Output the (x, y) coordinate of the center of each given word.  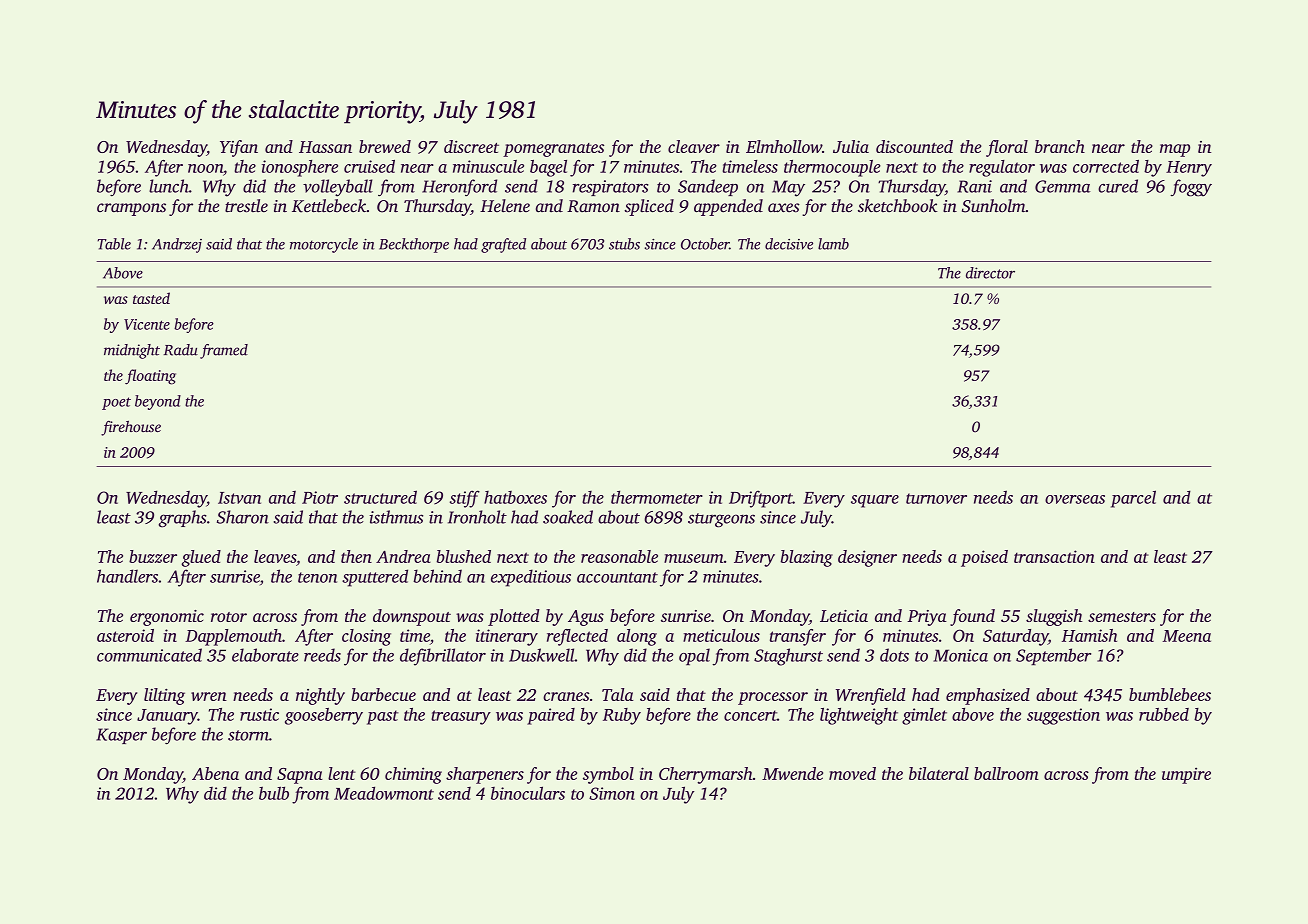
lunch (169, 186)
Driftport (761, 499)
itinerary (507, 637)
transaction (1054, 556)
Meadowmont (384, 793)
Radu (181, 350)
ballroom (1006, 773)
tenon (317, 577)
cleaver (694, 146)
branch (1060, 146)
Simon (612, 793)
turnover (936, 498)
